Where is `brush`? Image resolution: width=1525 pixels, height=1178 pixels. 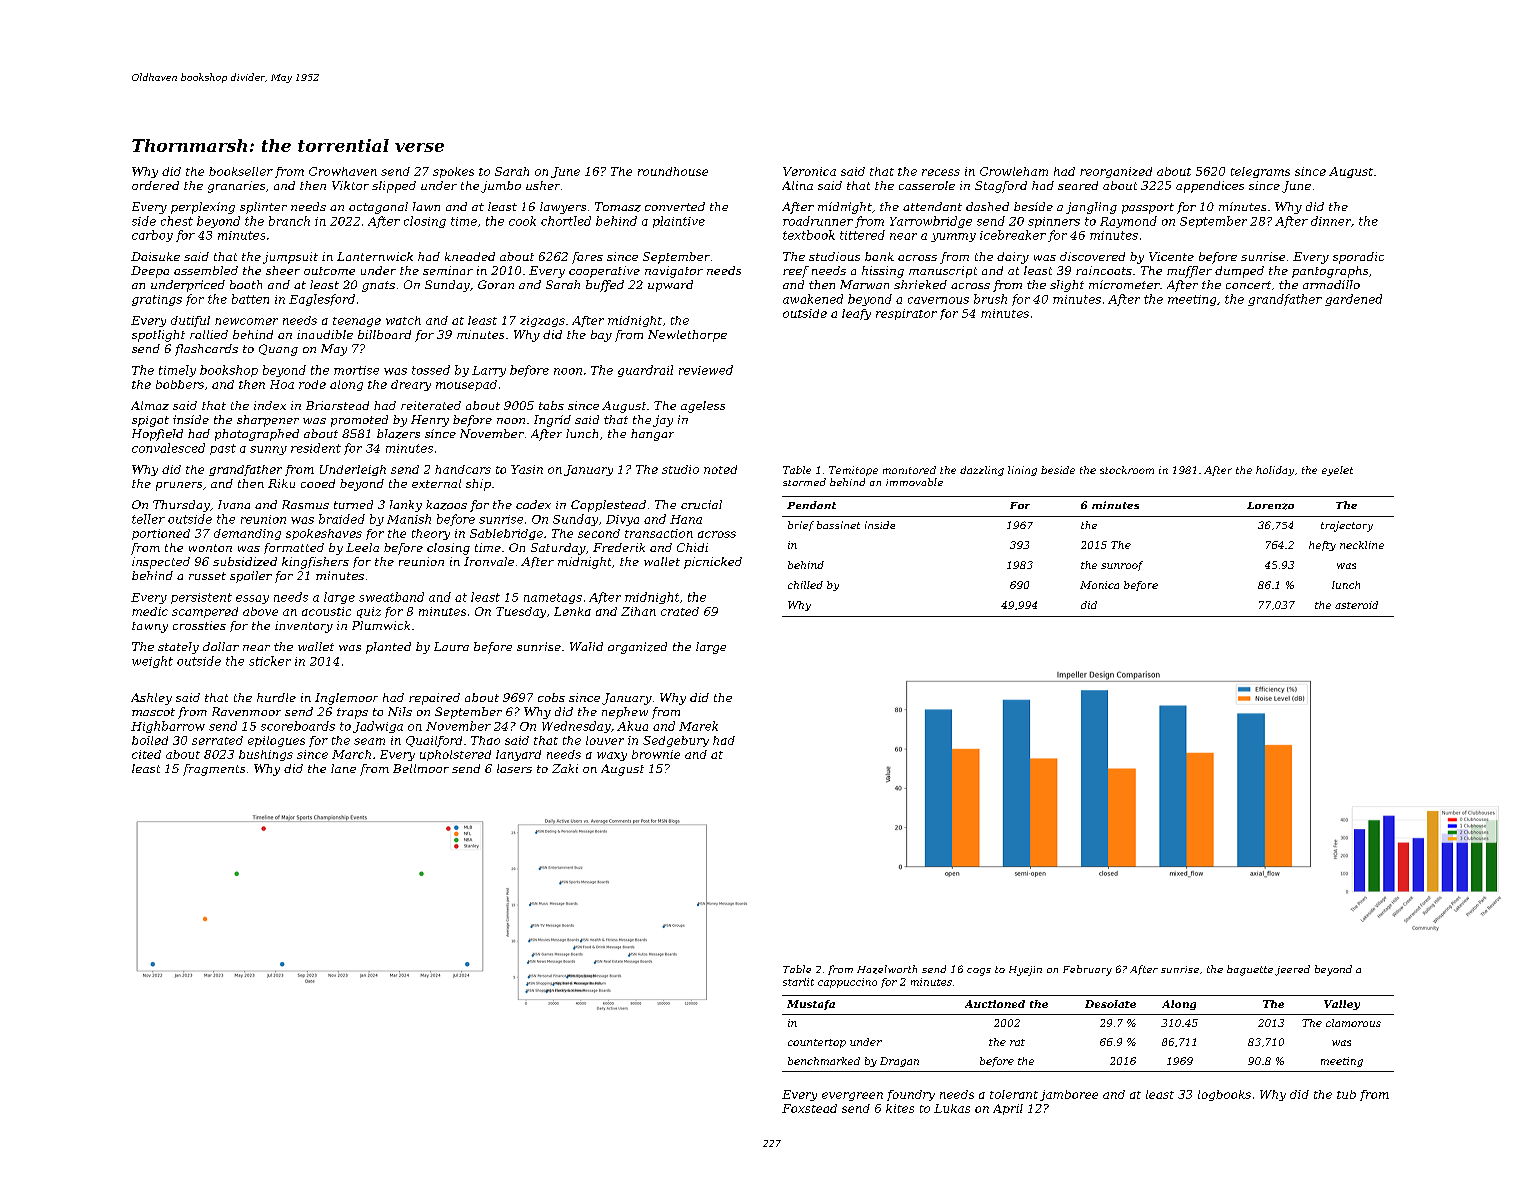 brush is located at coordinates (990, 299).
